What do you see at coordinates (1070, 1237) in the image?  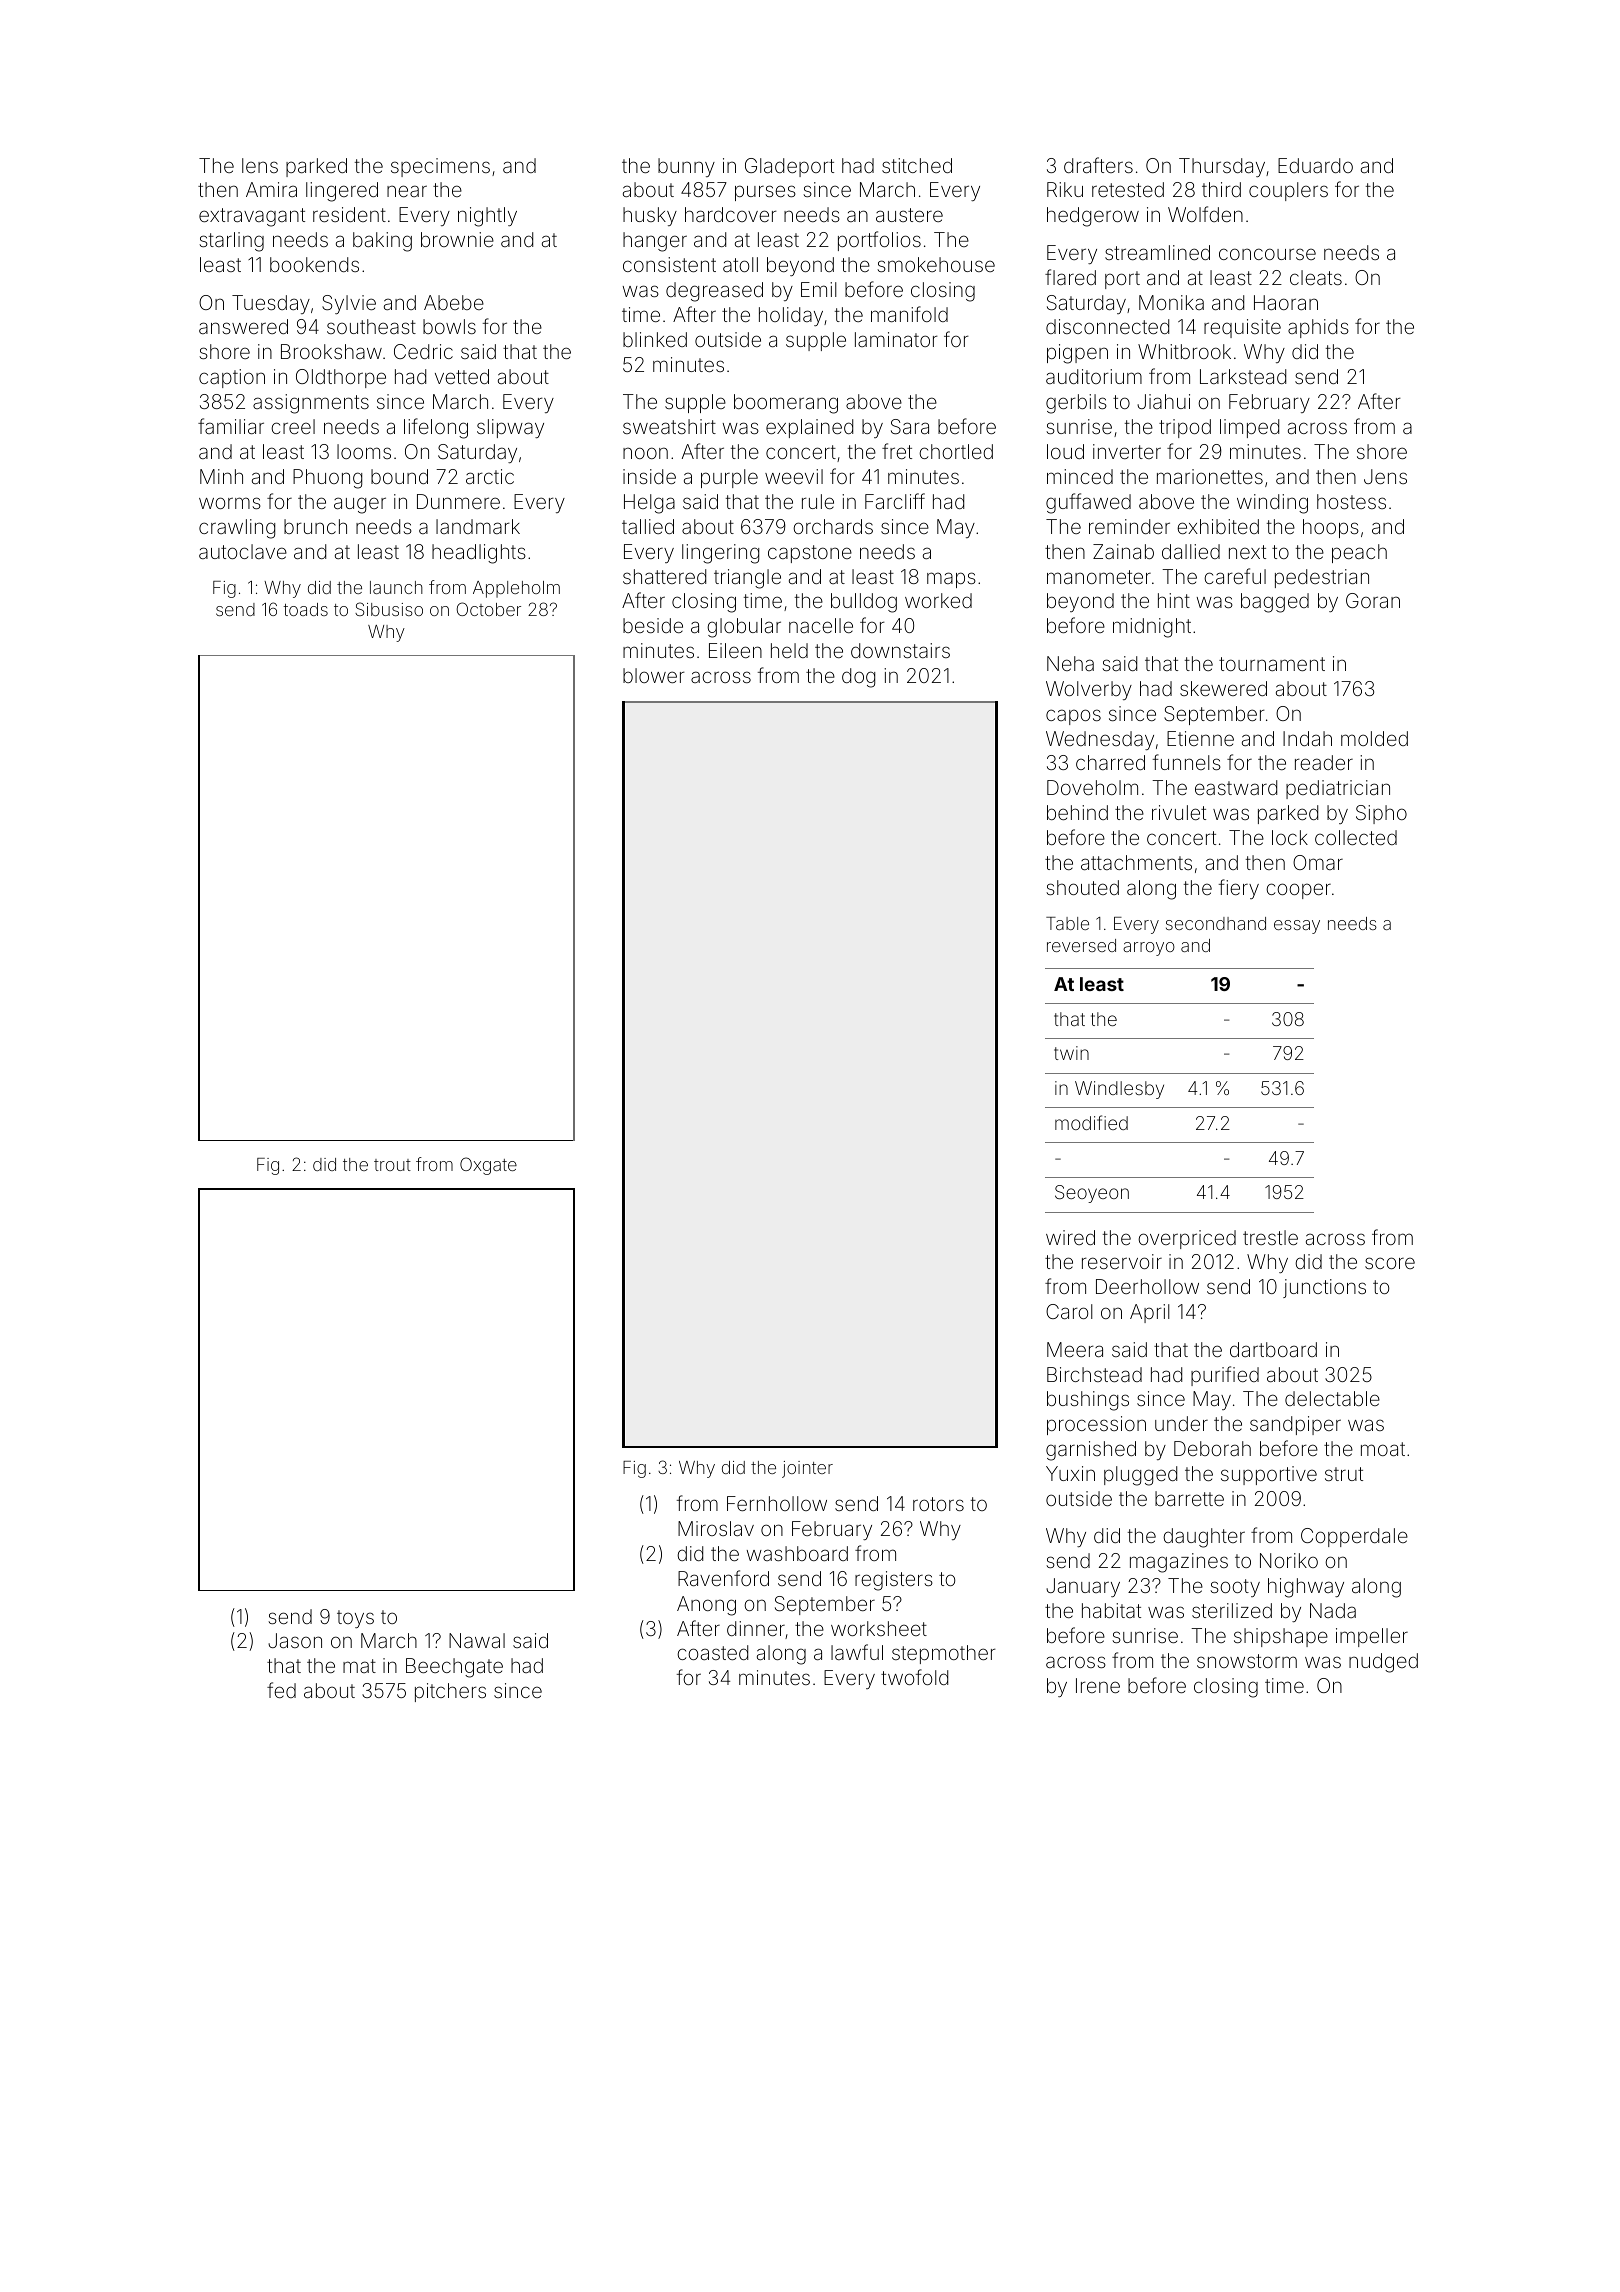 I see `wired` at bounding box center [1070, 1237].
